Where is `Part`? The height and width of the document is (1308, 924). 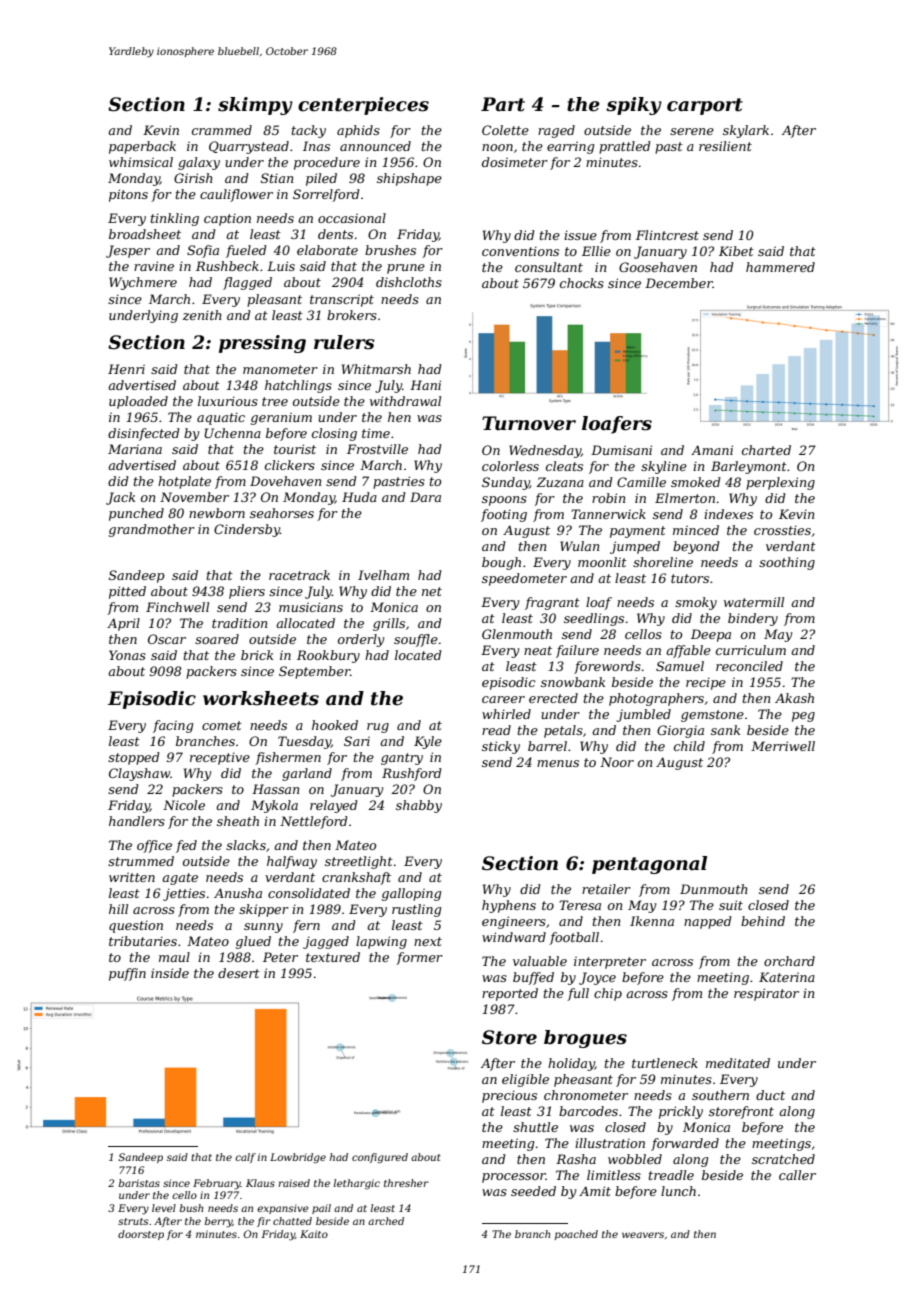
Part is located at coordinates (503, 104).
